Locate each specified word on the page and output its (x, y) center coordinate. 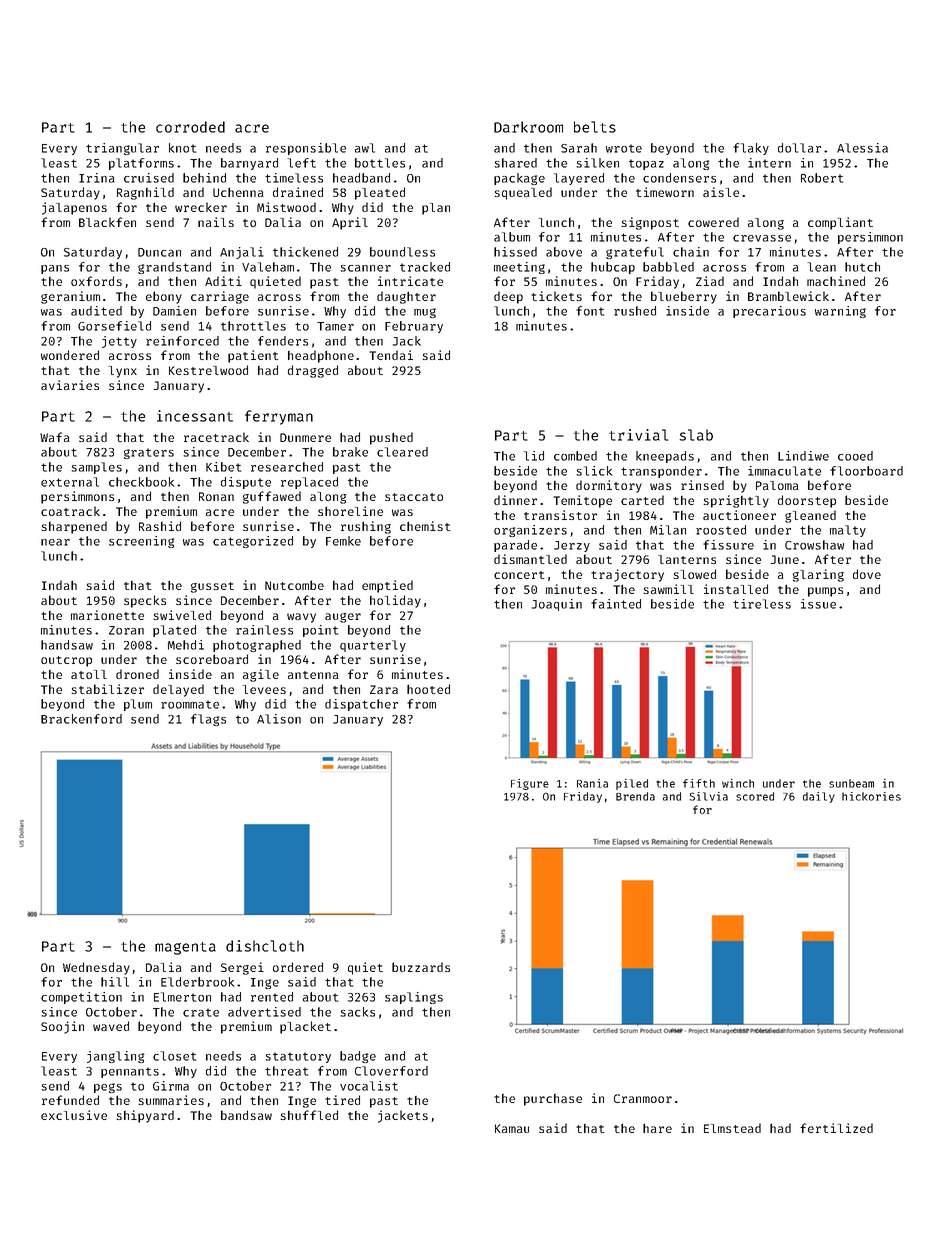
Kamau (512, 1128)
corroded (190, 127)
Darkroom (528, 127)
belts (595, 127)
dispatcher (361, 705)
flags (208, 720)
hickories (871, 796)
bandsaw (246, 1115)
